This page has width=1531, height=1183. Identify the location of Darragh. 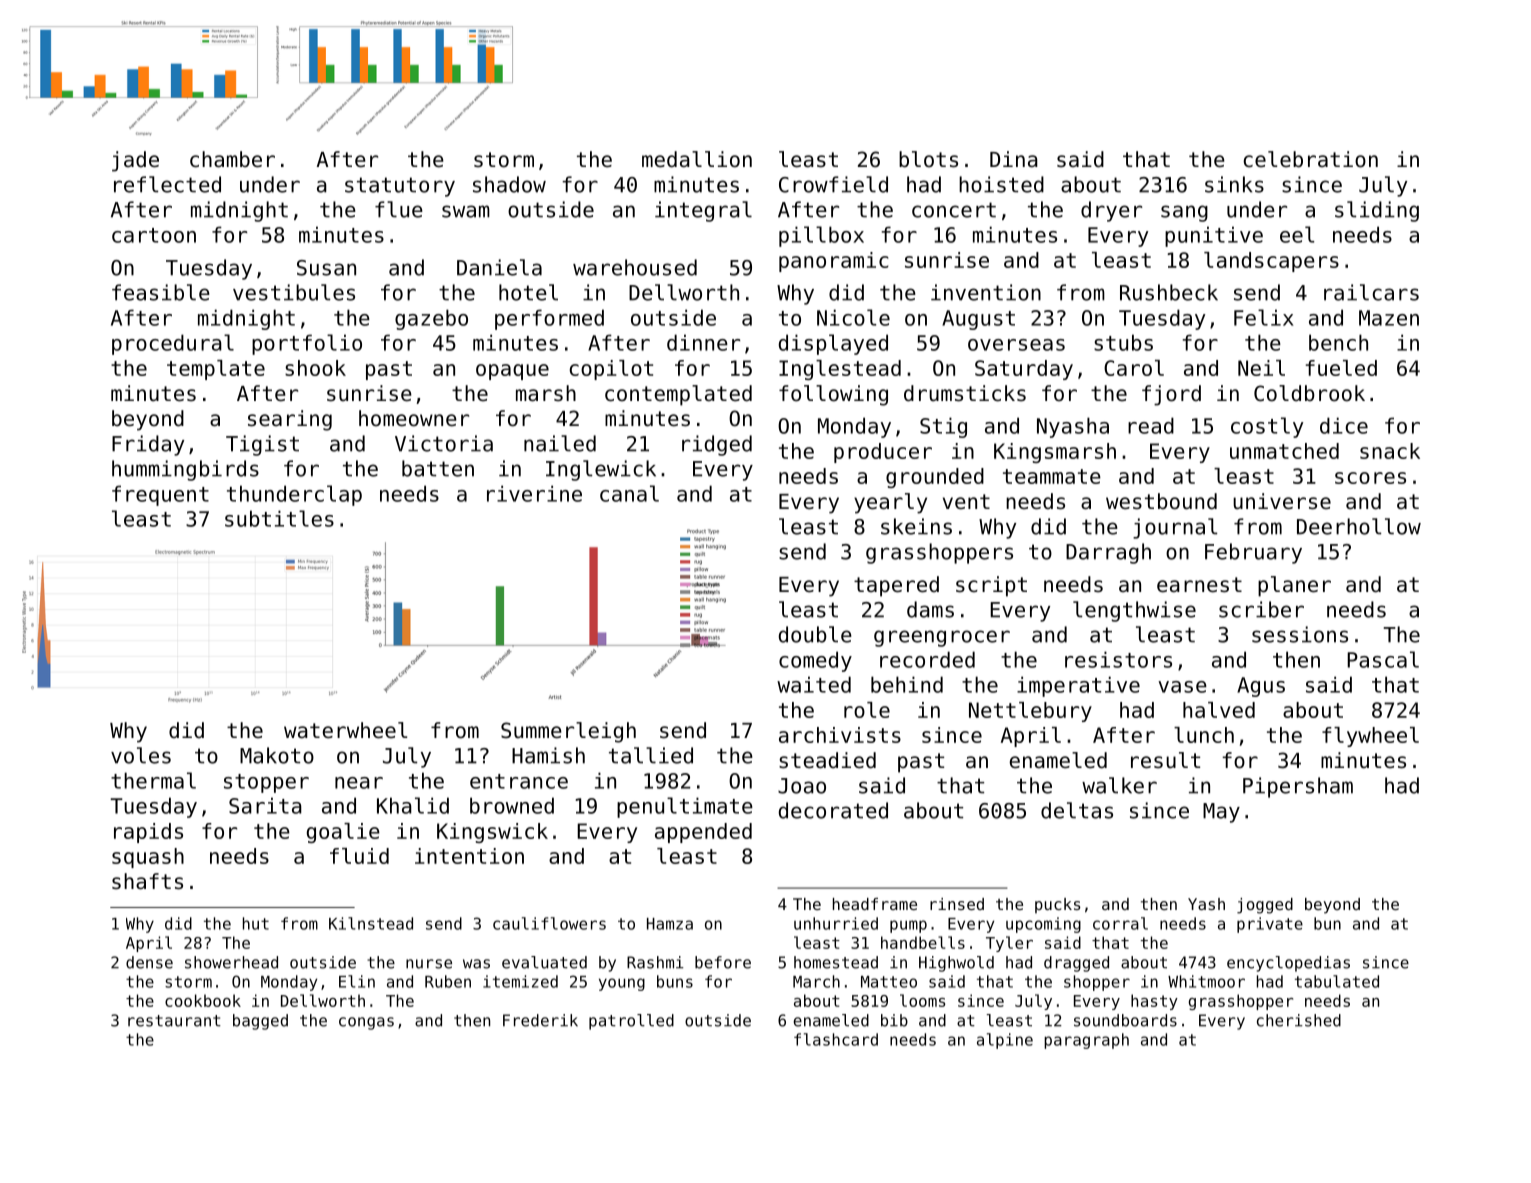
(1108, 553).
